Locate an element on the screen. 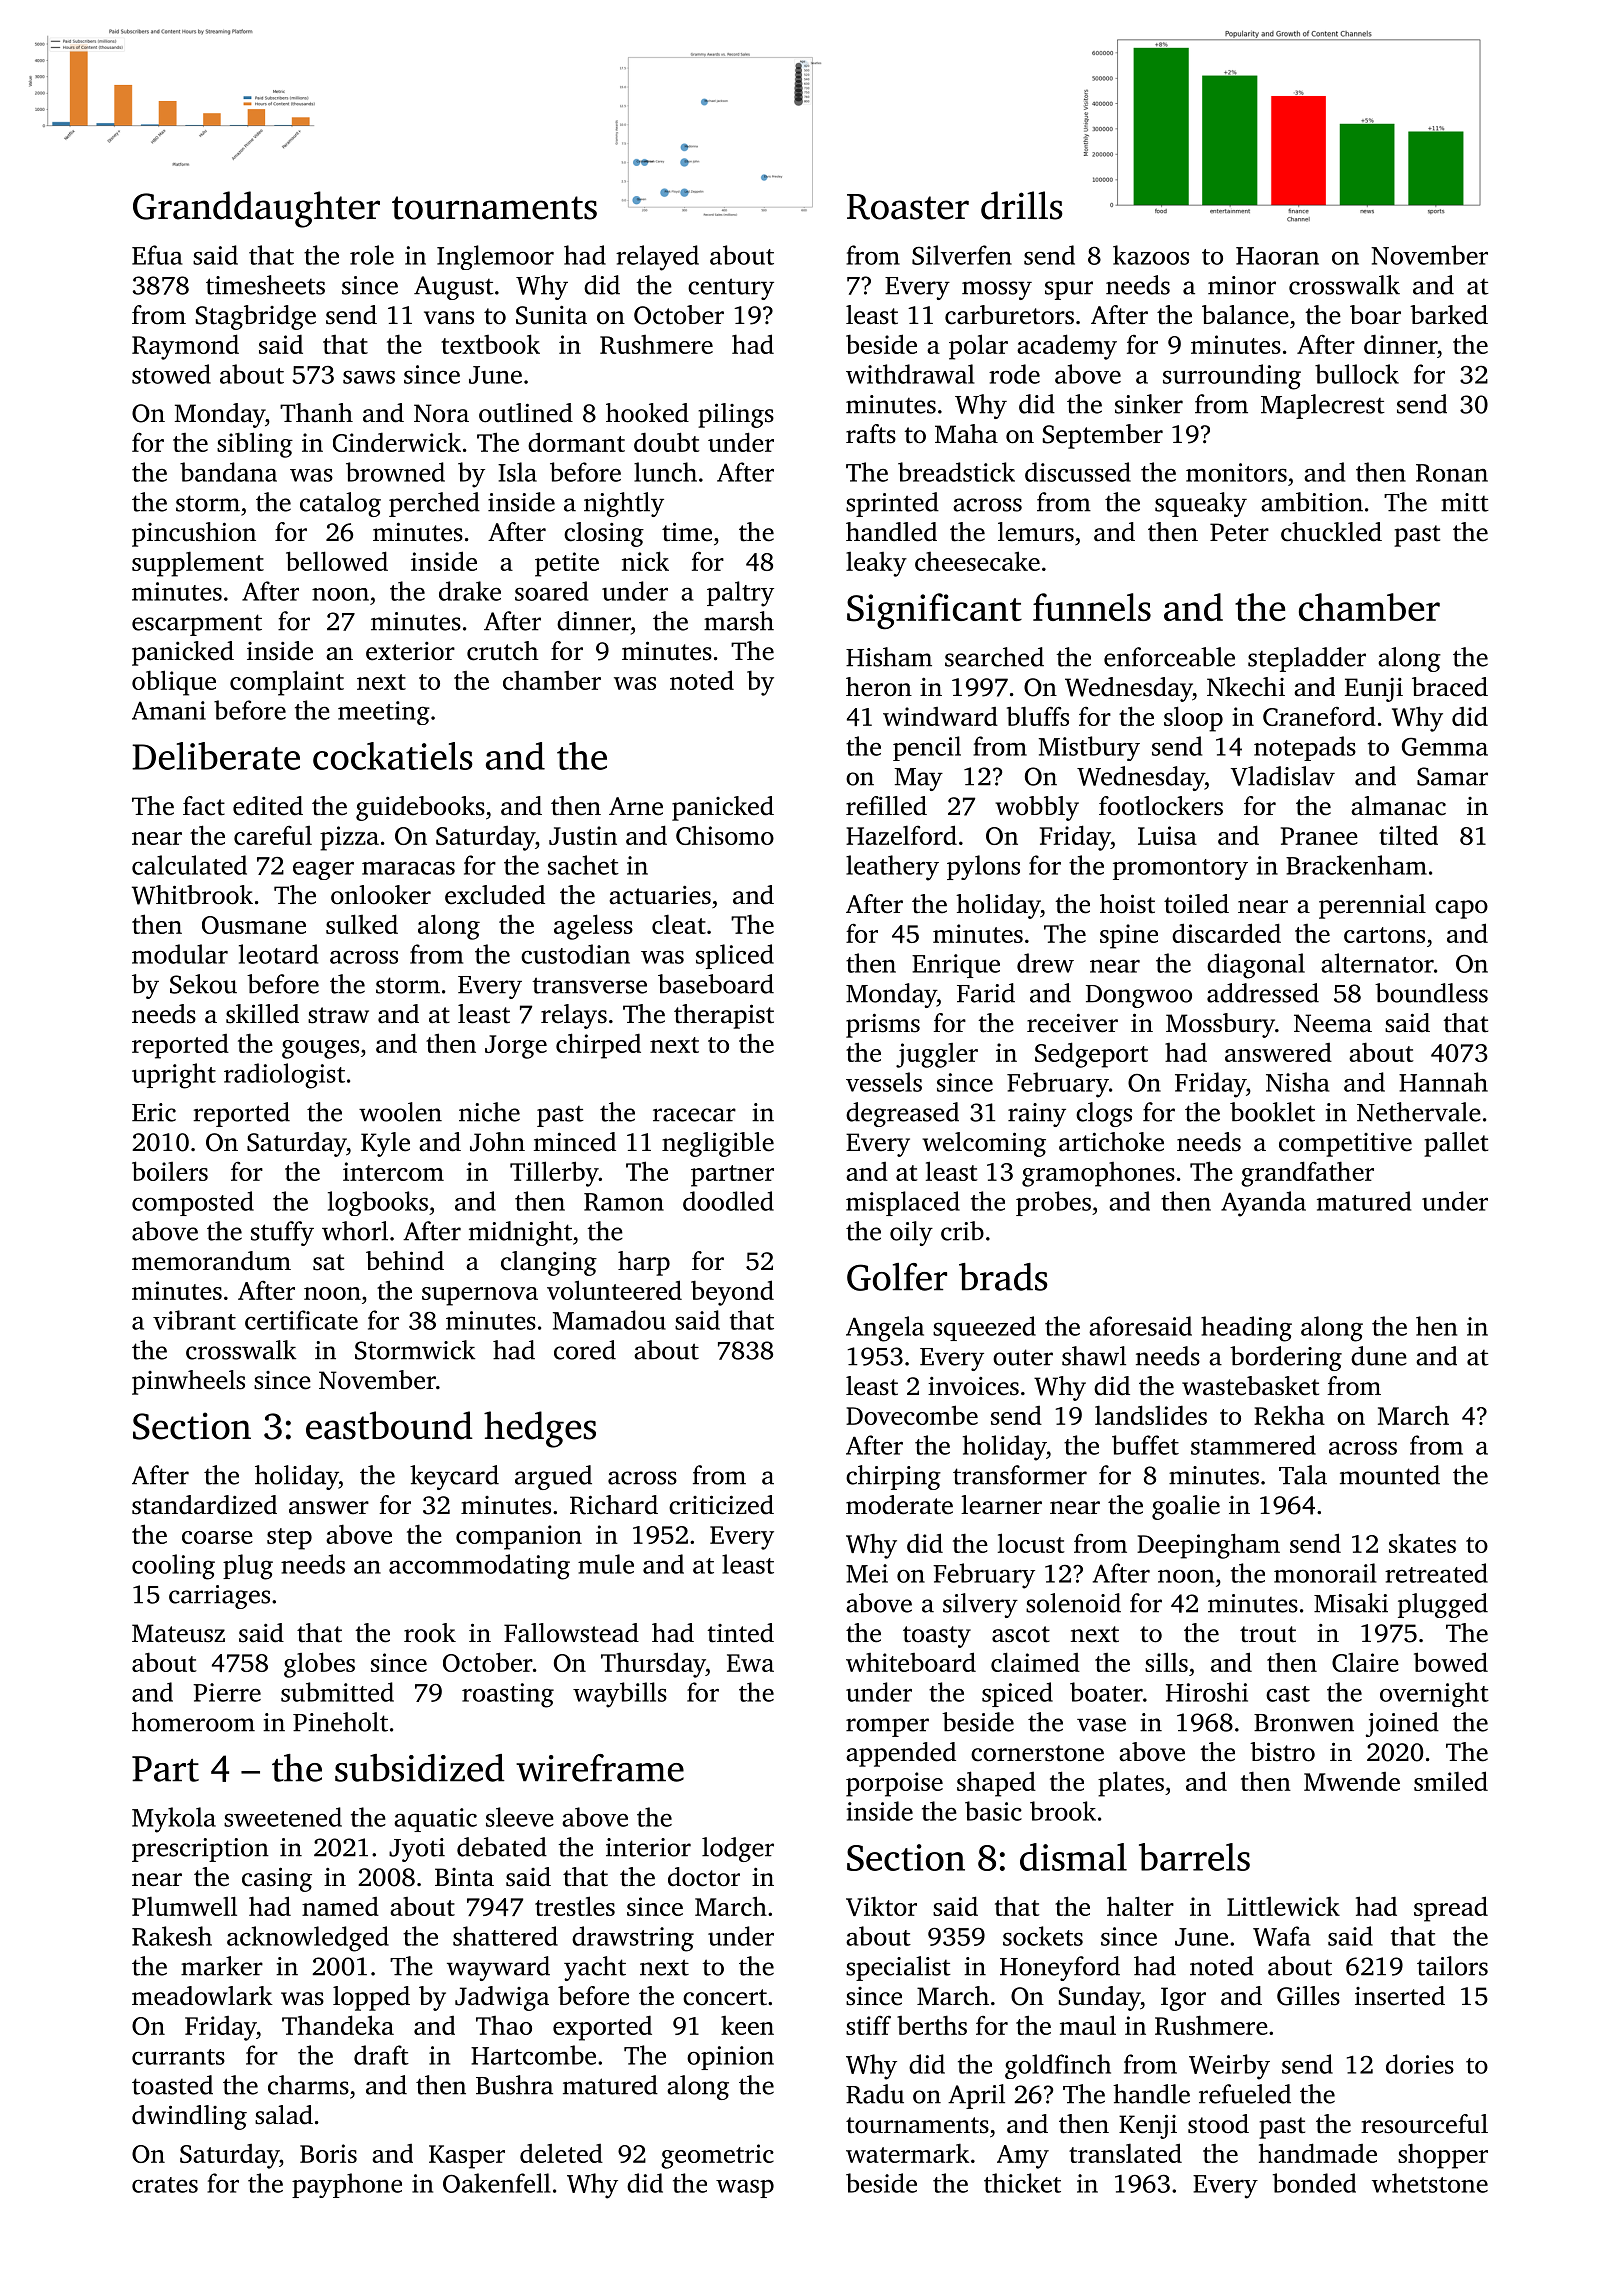 This screenshot has width=1620, height=2292. notepads is located at coordinates (1305, 748).
